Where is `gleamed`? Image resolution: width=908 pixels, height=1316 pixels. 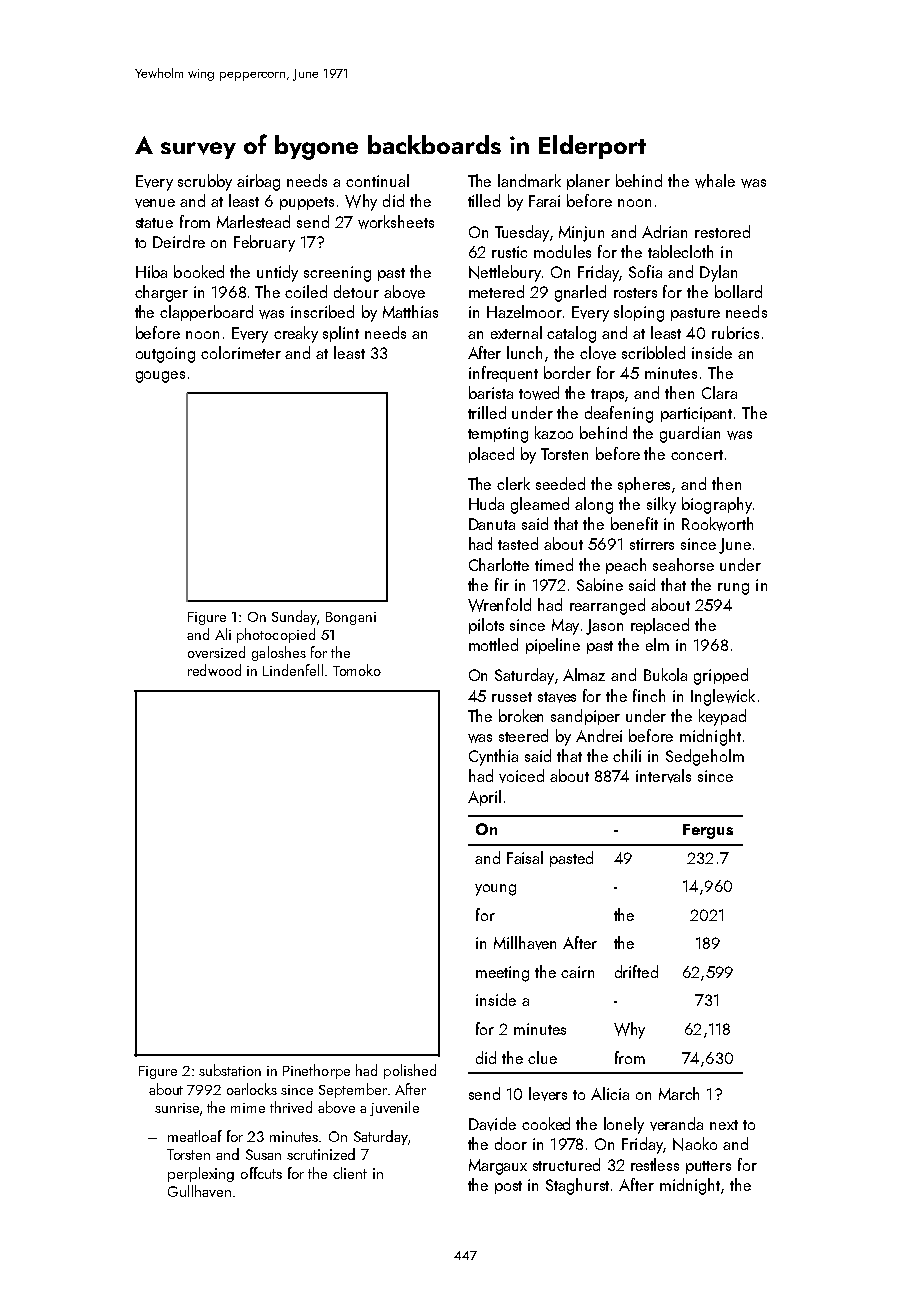
gleamed is located at coordinates (540, 505).
